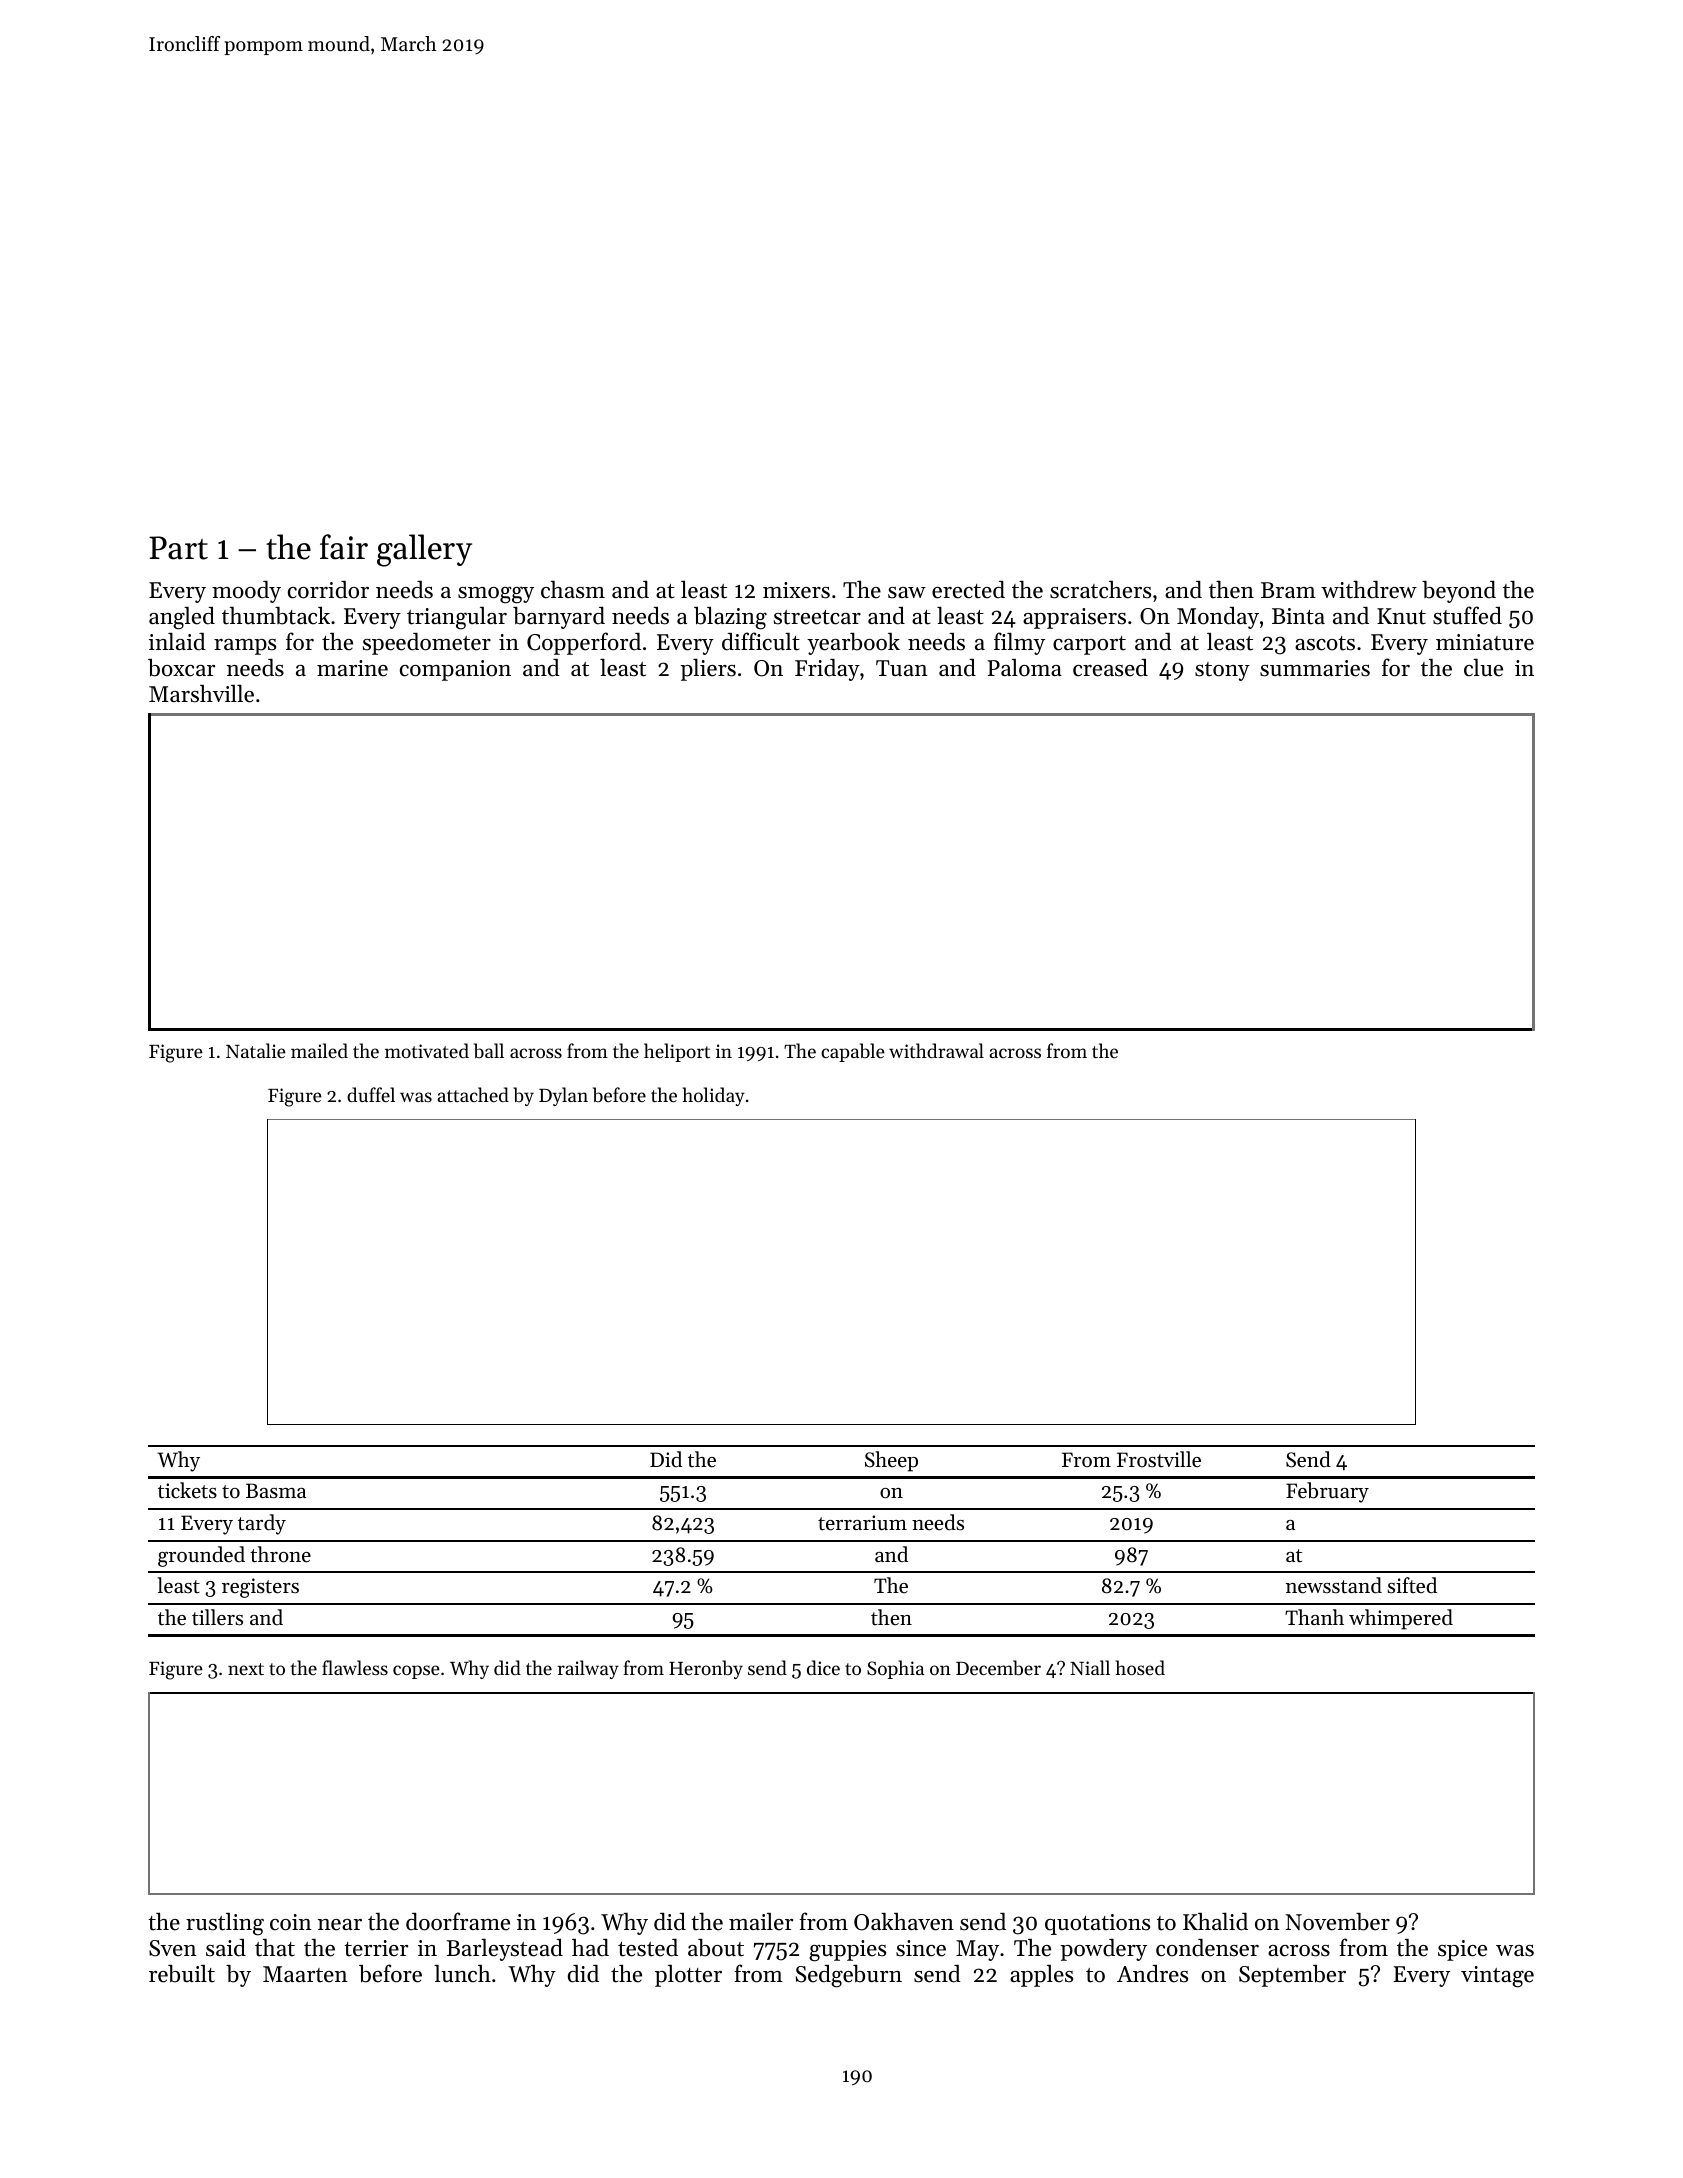 Image resolution: width=1683 pixels, height=2178 pixels. I want to click on withdrawal, so click(936, 1050).
